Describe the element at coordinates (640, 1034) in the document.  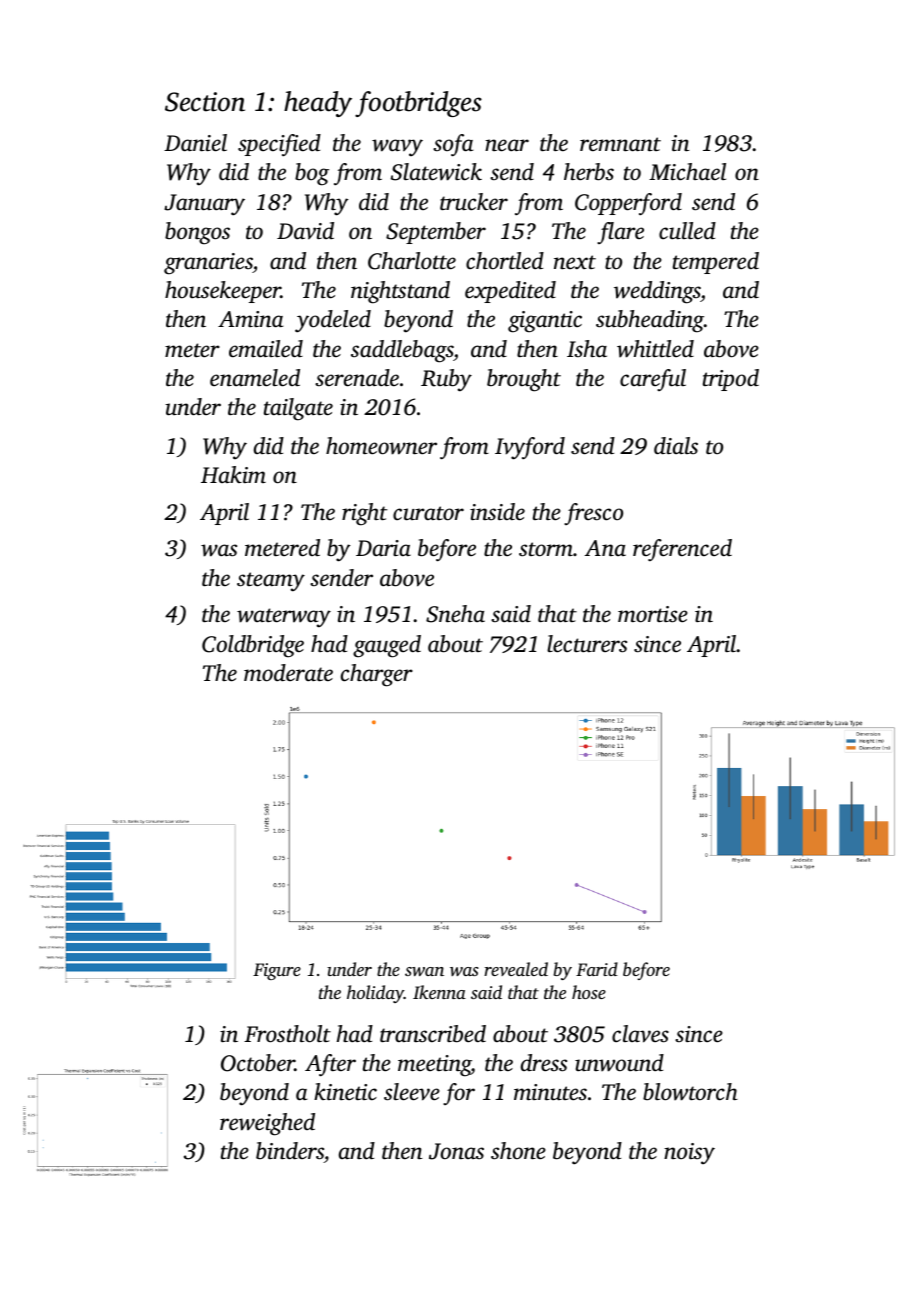
I see `claves` at that location.
